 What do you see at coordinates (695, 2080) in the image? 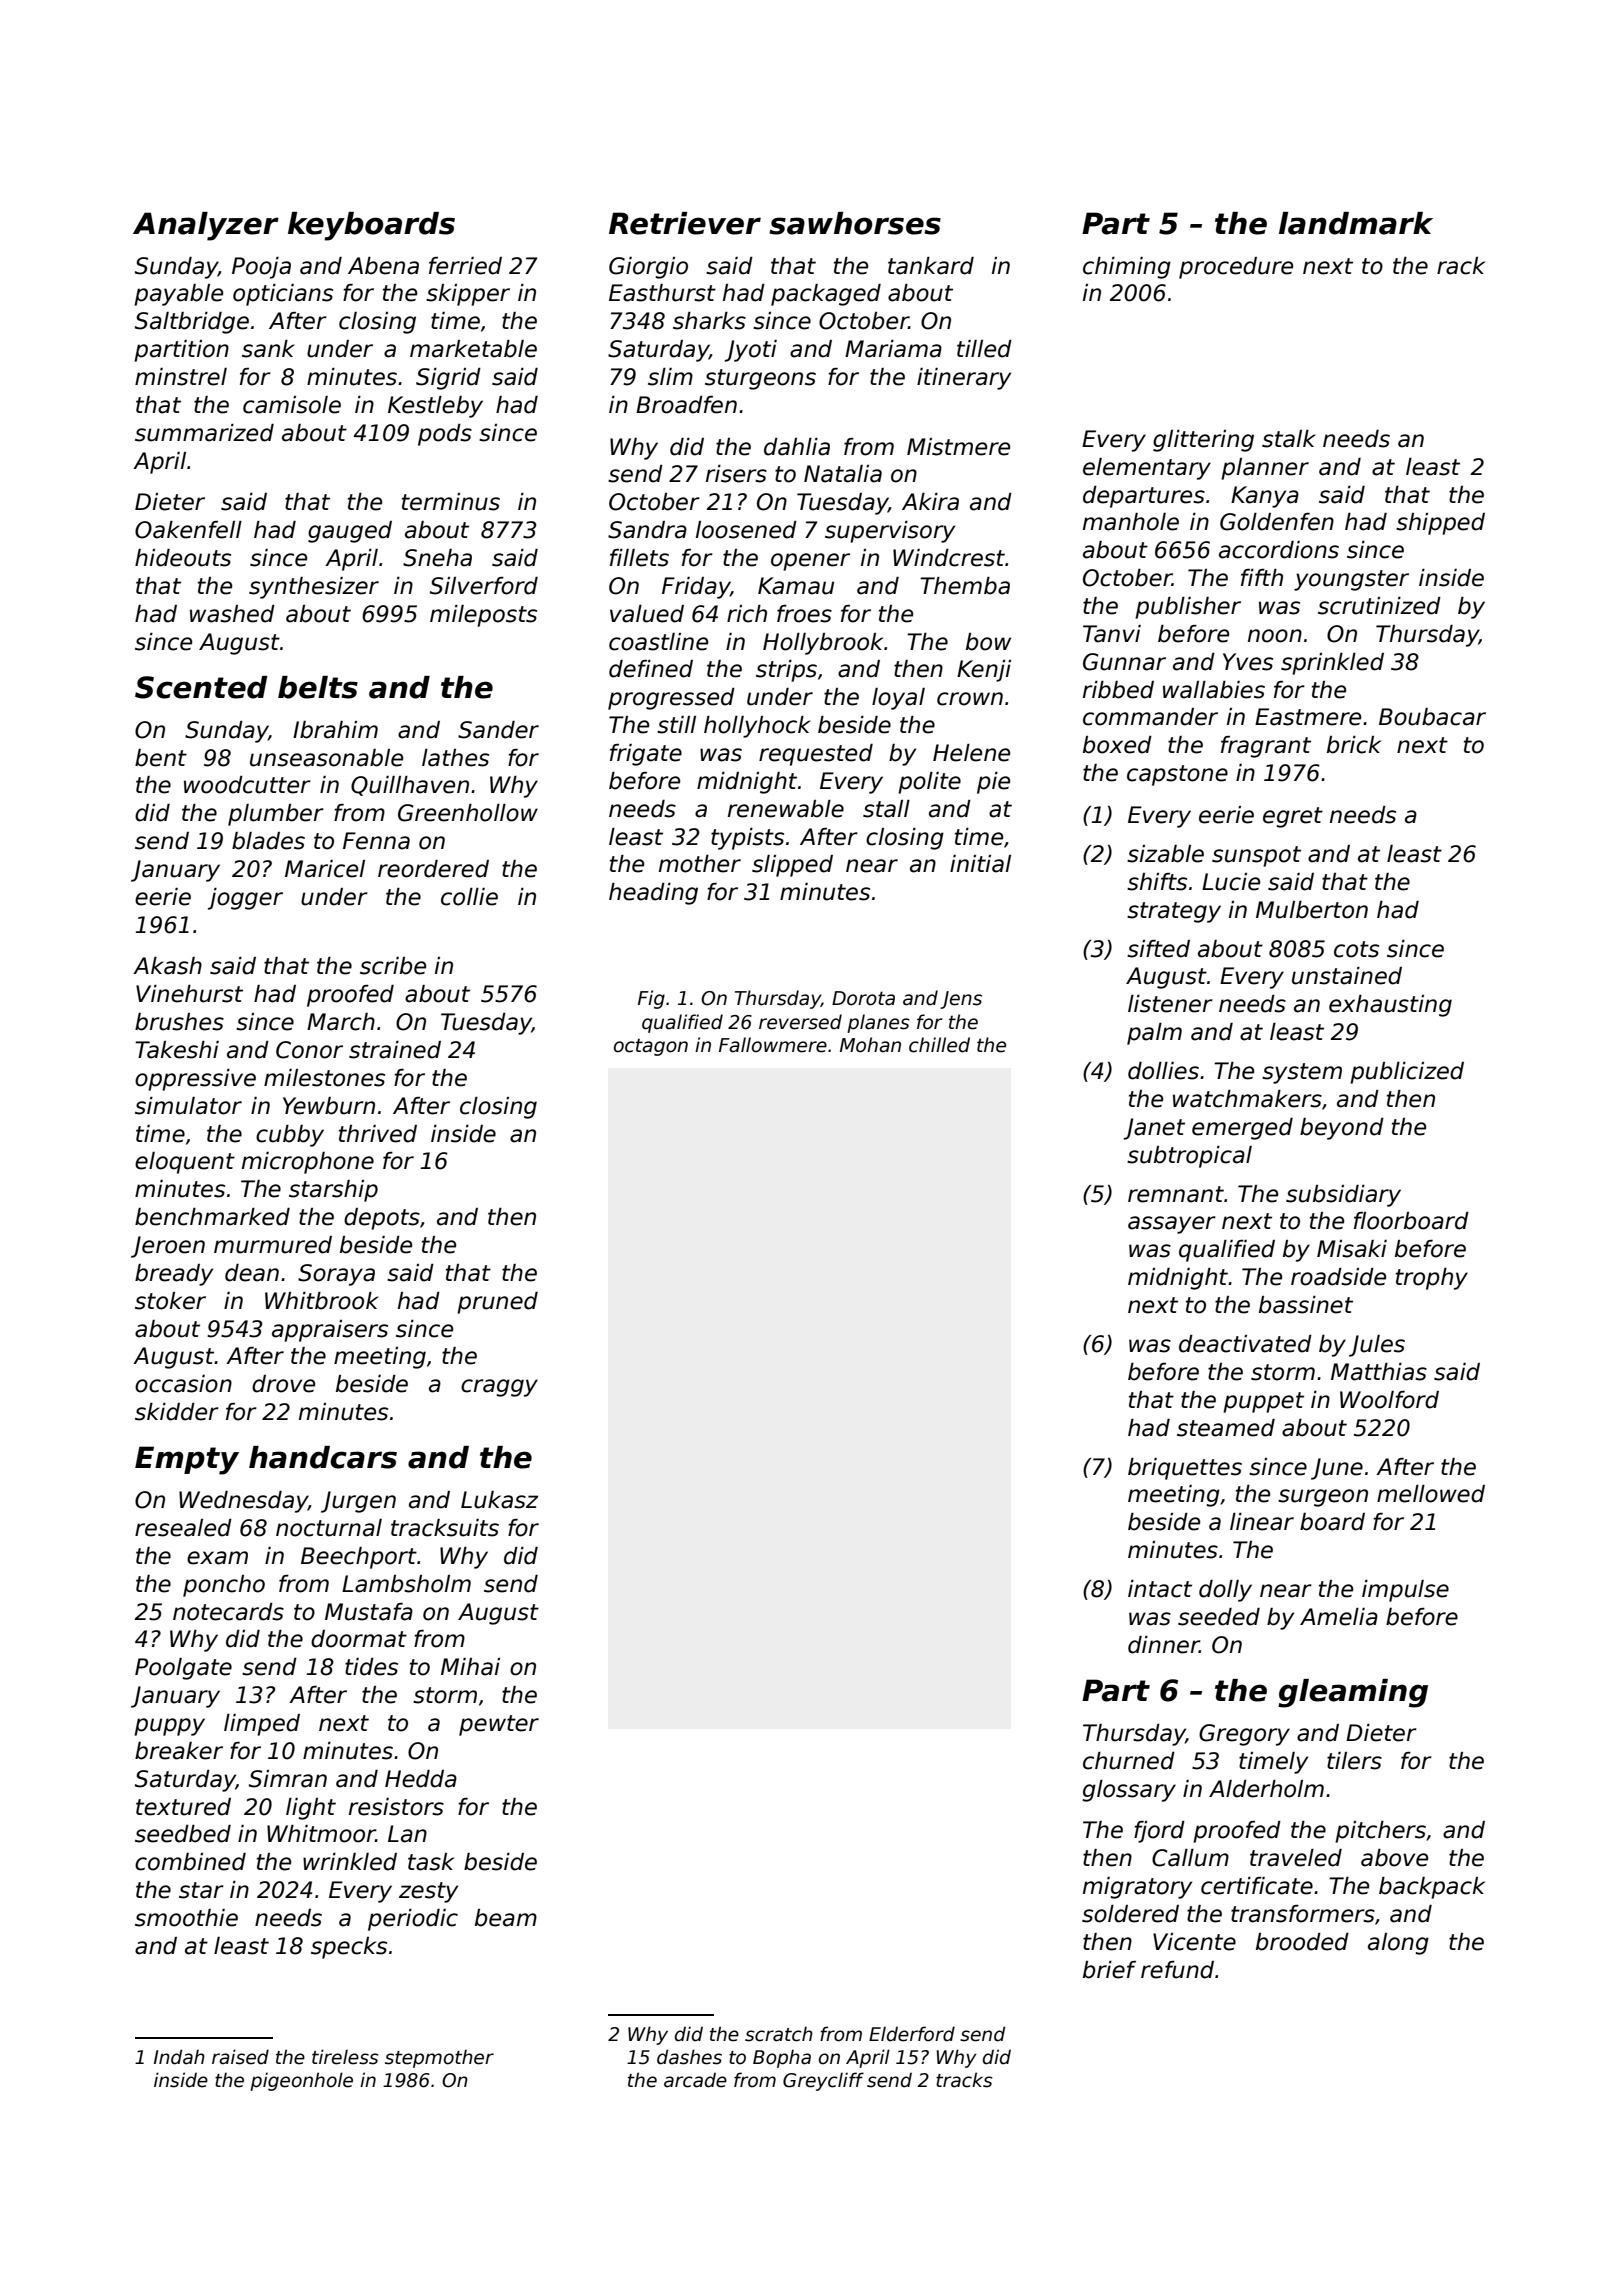
I see `arcade` at bounding box center [695, 2080].
